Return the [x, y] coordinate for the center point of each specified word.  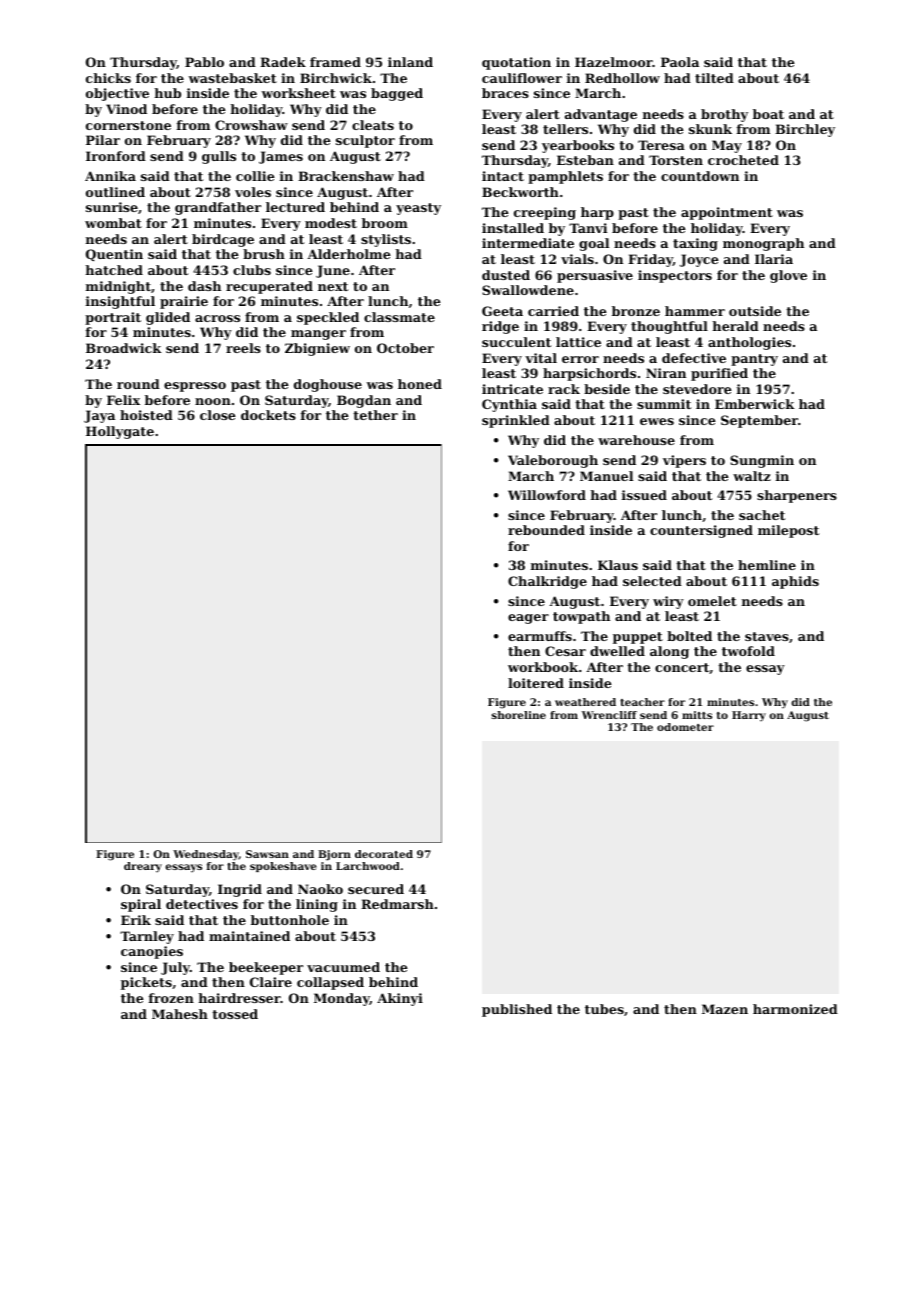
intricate [512, 389]
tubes [604, 1009]
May [727, 146]
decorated [384, 854]
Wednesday [206, 855]
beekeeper [266, 968]
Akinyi [400, 999]
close [217, 415]
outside [755, 311]
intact [503, 176]
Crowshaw [251, 125]
